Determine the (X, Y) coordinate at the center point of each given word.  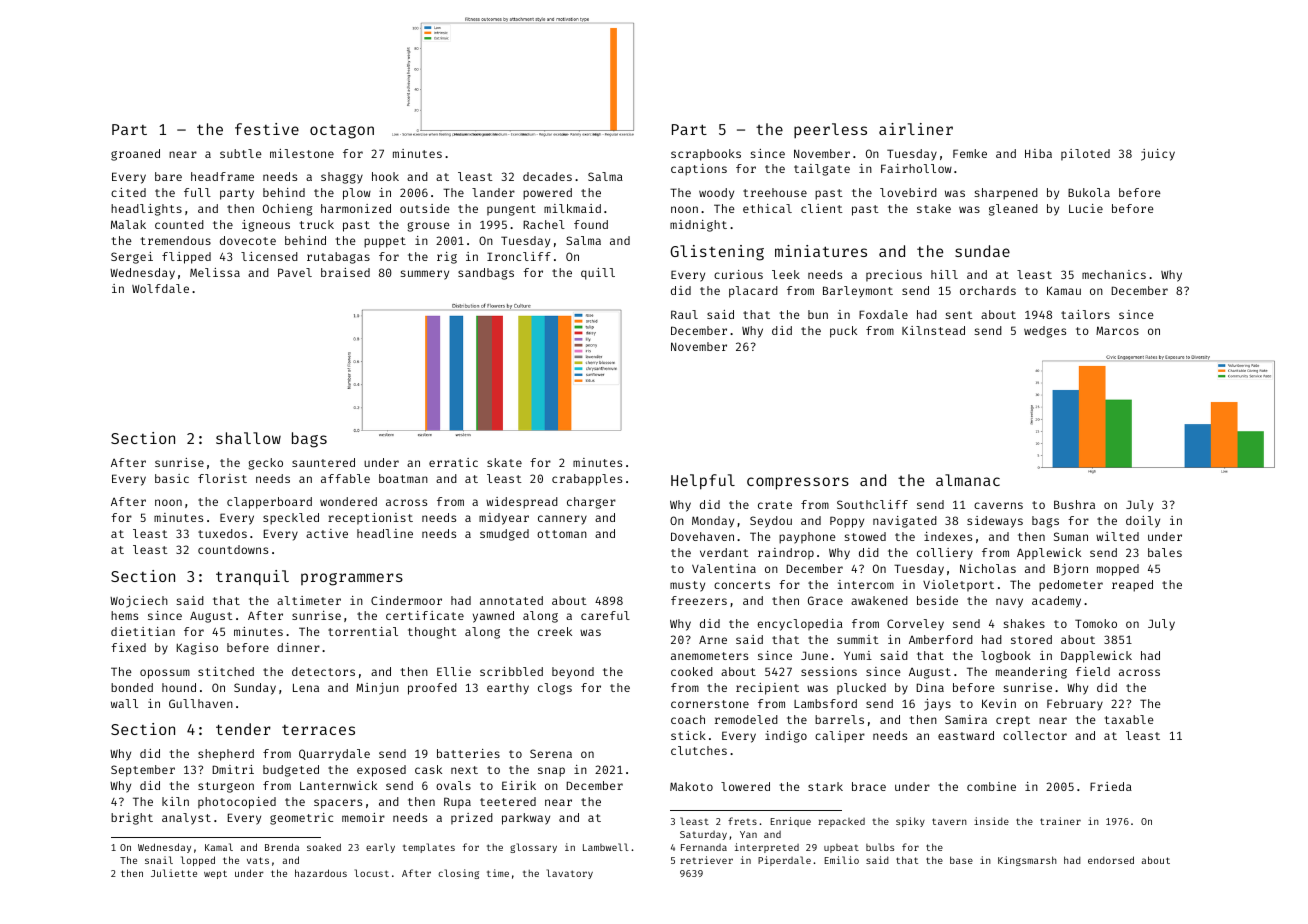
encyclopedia (800, 625)
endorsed (1111, 860)
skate (504, 462)
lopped (198, 861)
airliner (916, 129)
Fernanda (704, 847)
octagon (342, 132)
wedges (1045, 332)
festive (267, 129)
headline (385, 533)
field (1093, 671)
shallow (248, 438)
